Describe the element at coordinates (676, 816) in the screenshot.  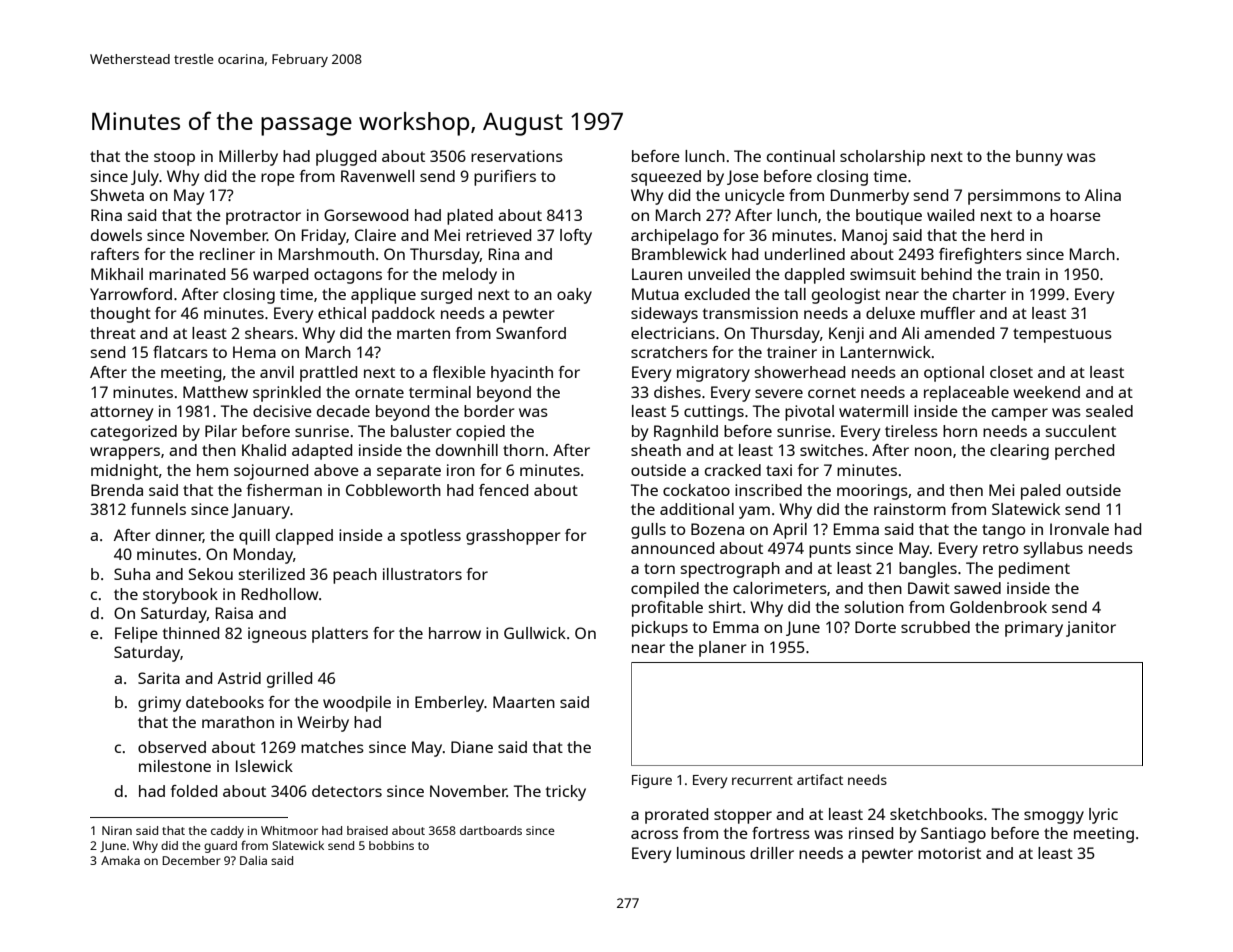
I see `prorated` at that location.
